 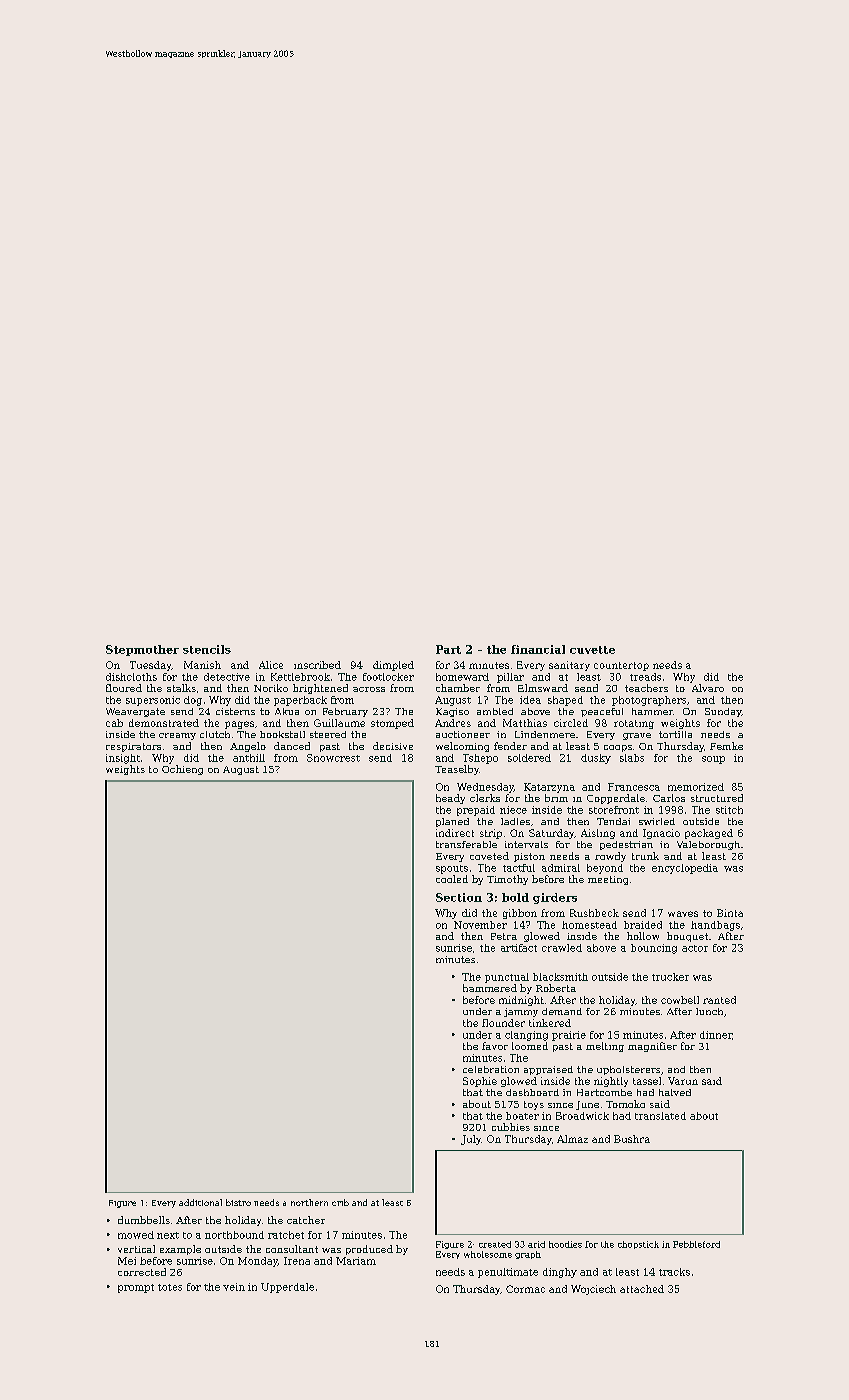 What do you see at coordinates (170, 1287) in the screenshot?
I see `totes` at bounding box center [170, 1287].
